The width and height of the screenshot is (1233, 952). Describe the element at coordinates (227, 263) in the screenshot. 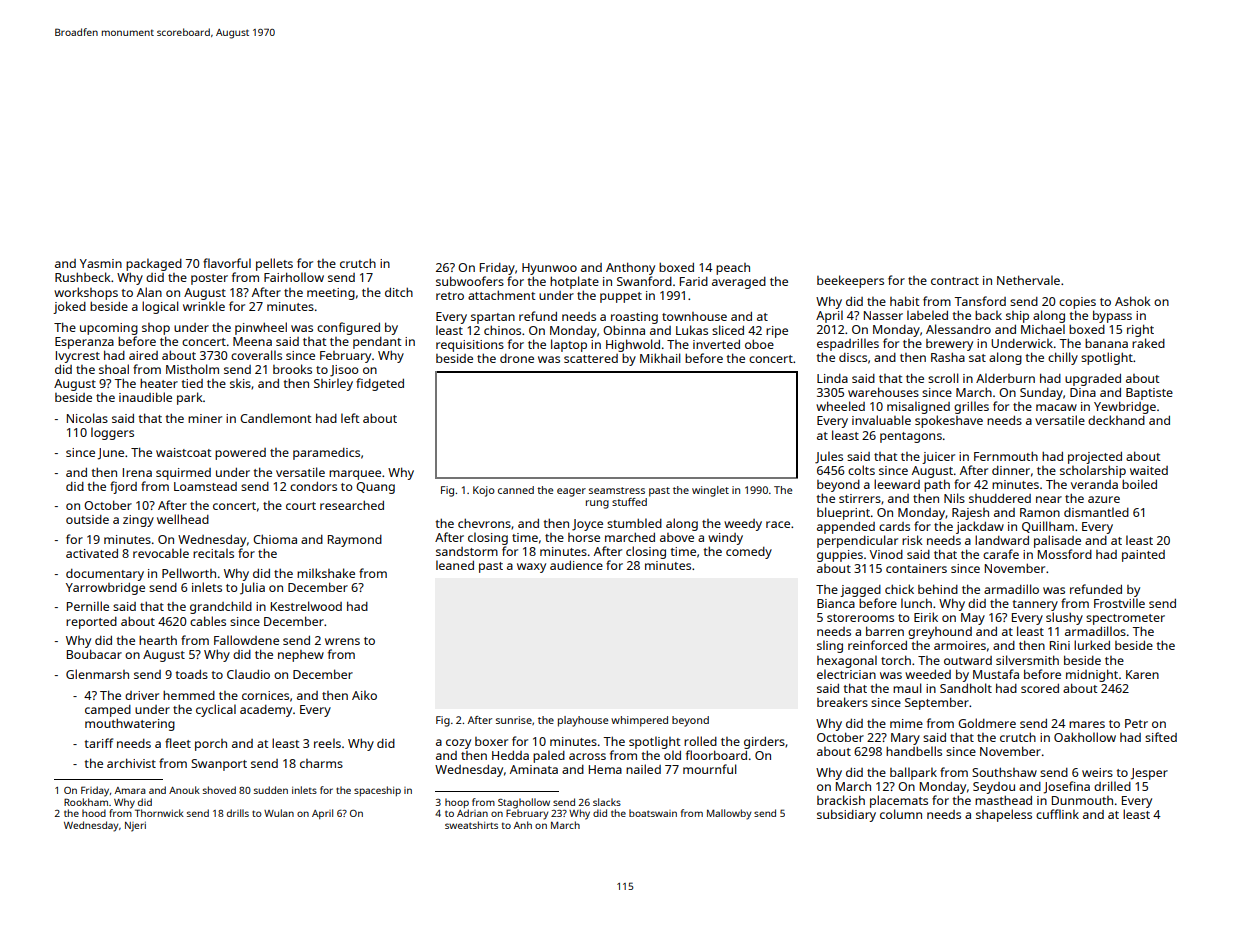

I see `flavorful` at that location.
